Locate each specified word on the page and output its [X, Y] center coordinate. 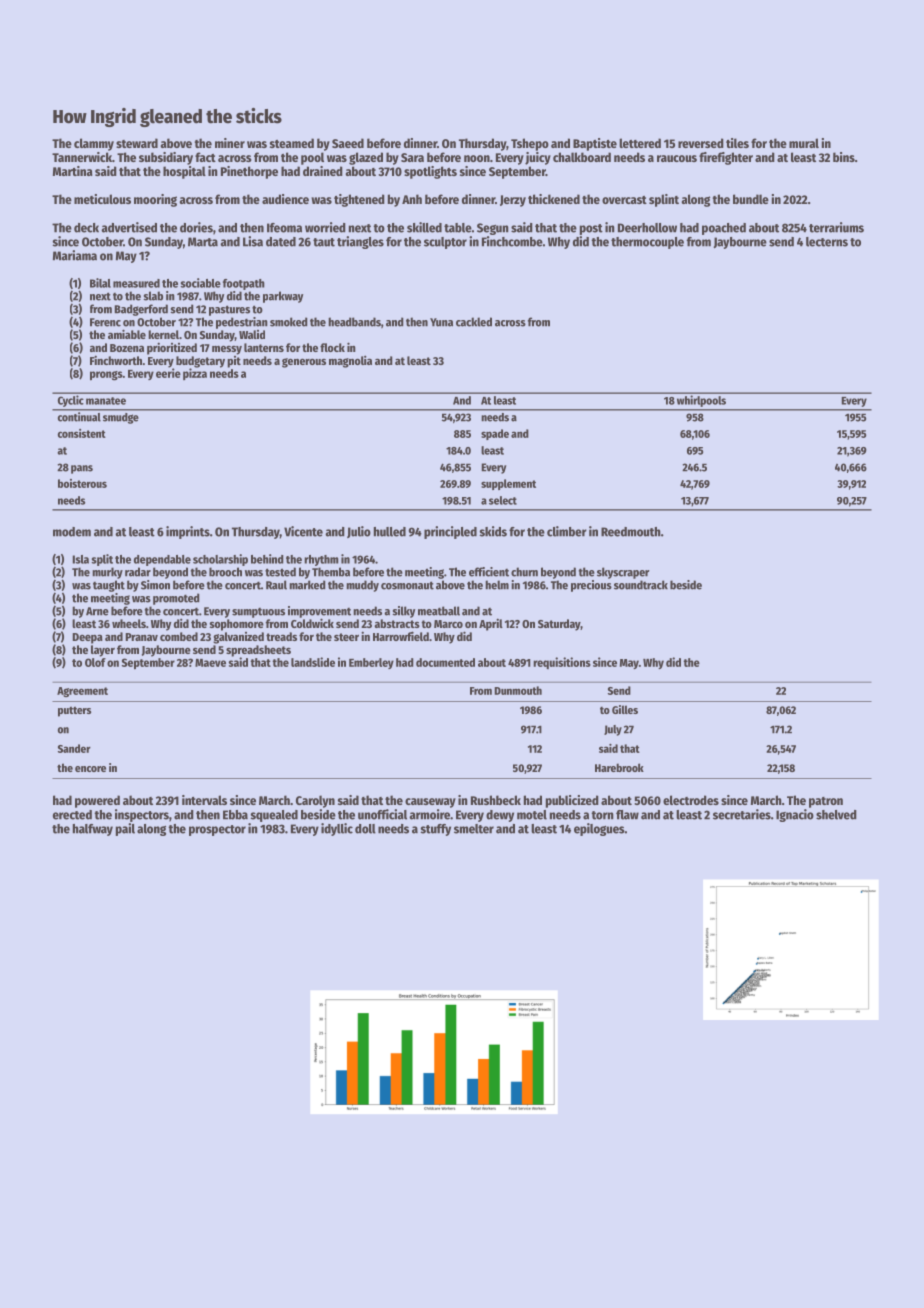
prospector [217, 830]
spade [495, 434]
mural [804, 143]
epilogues [599, 829]
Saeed [348, 143]
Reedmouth [630, 532]
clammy [94, 144]
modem [72, 532]
